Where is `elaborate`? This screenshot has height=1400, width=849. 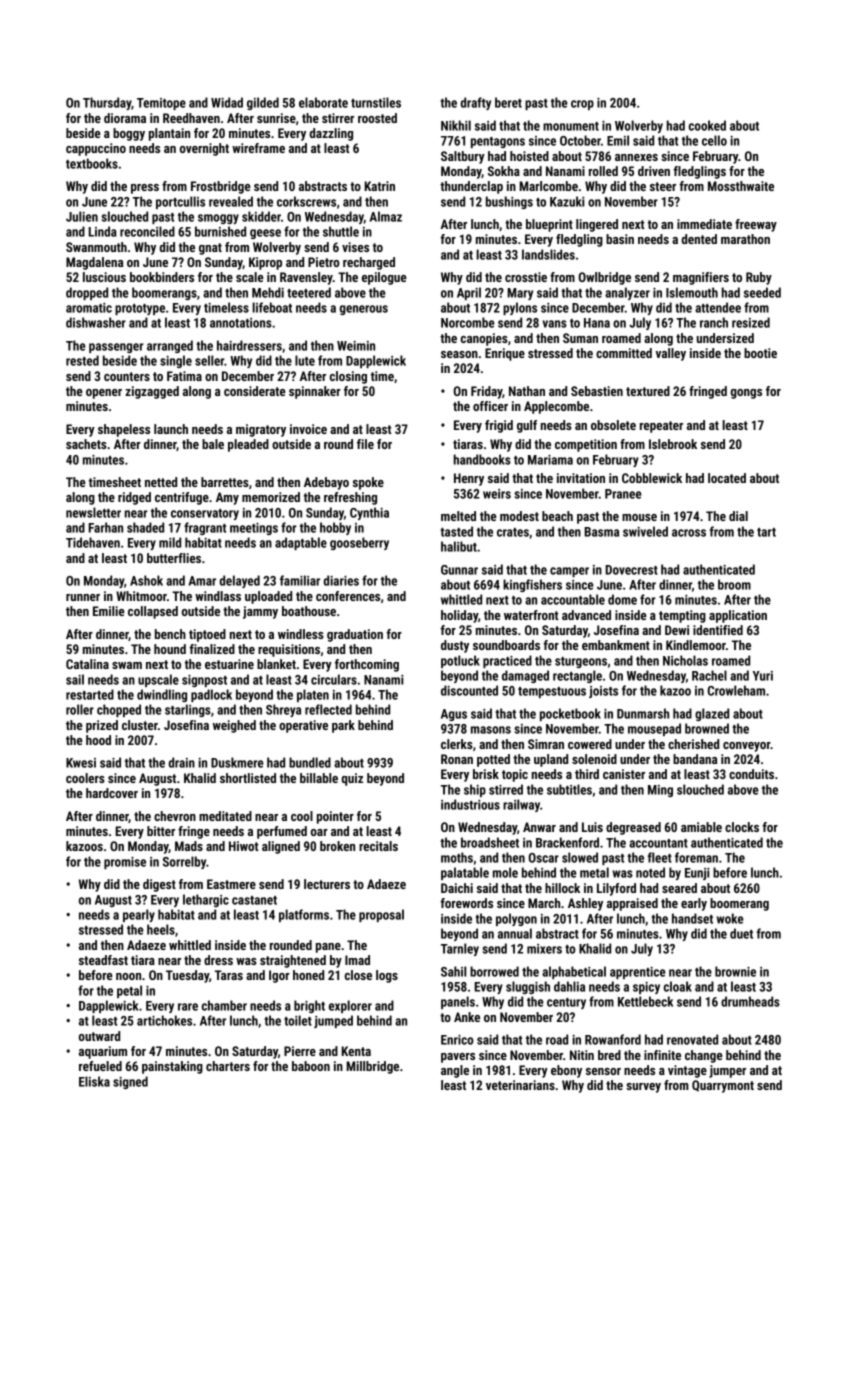 elaborate is located at coordinates (323, 102).
